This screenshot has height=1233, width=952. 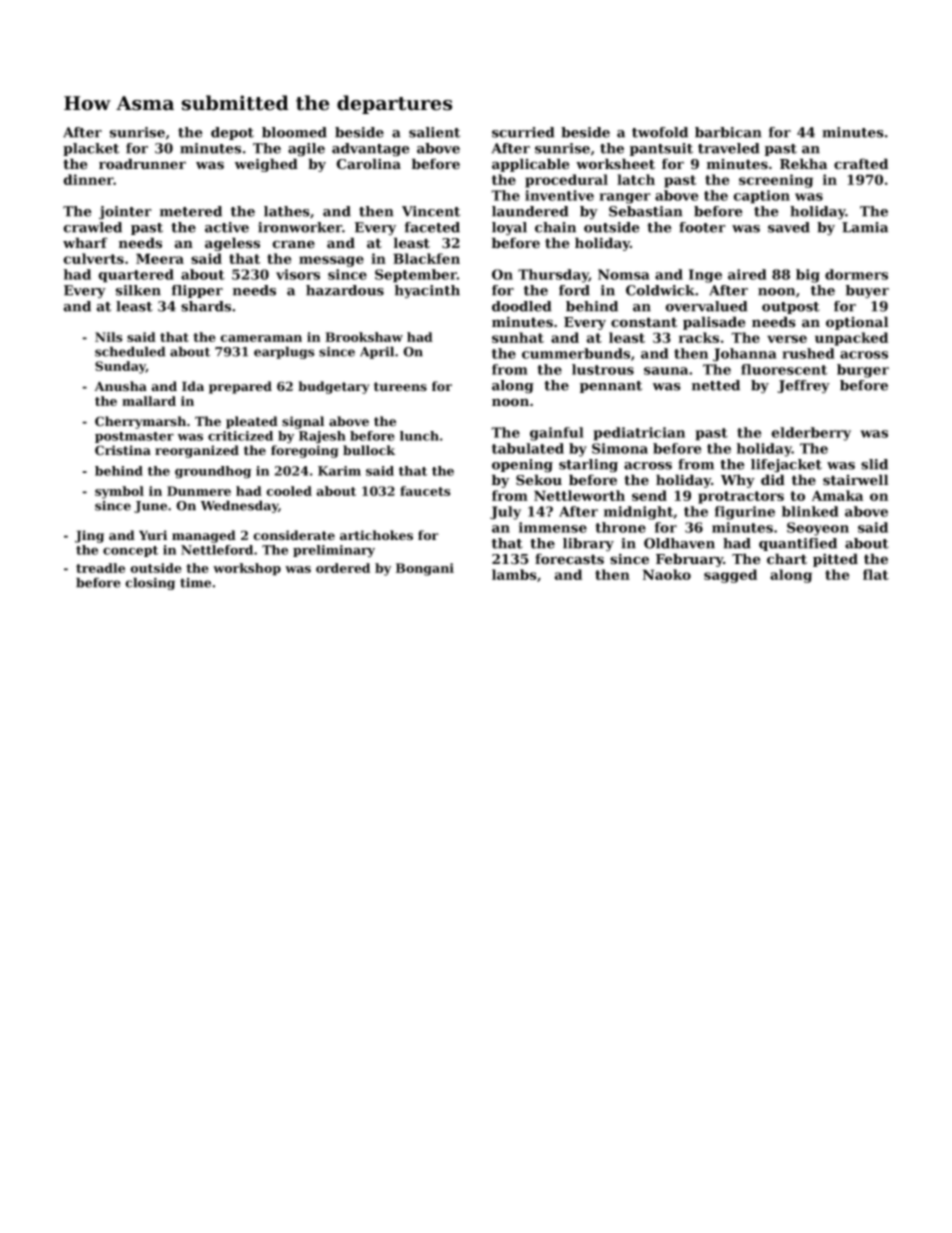 What do you see at coordinates (419, 436) in the screenshot?
I see `lunch` at bounding box center [419, 436].
